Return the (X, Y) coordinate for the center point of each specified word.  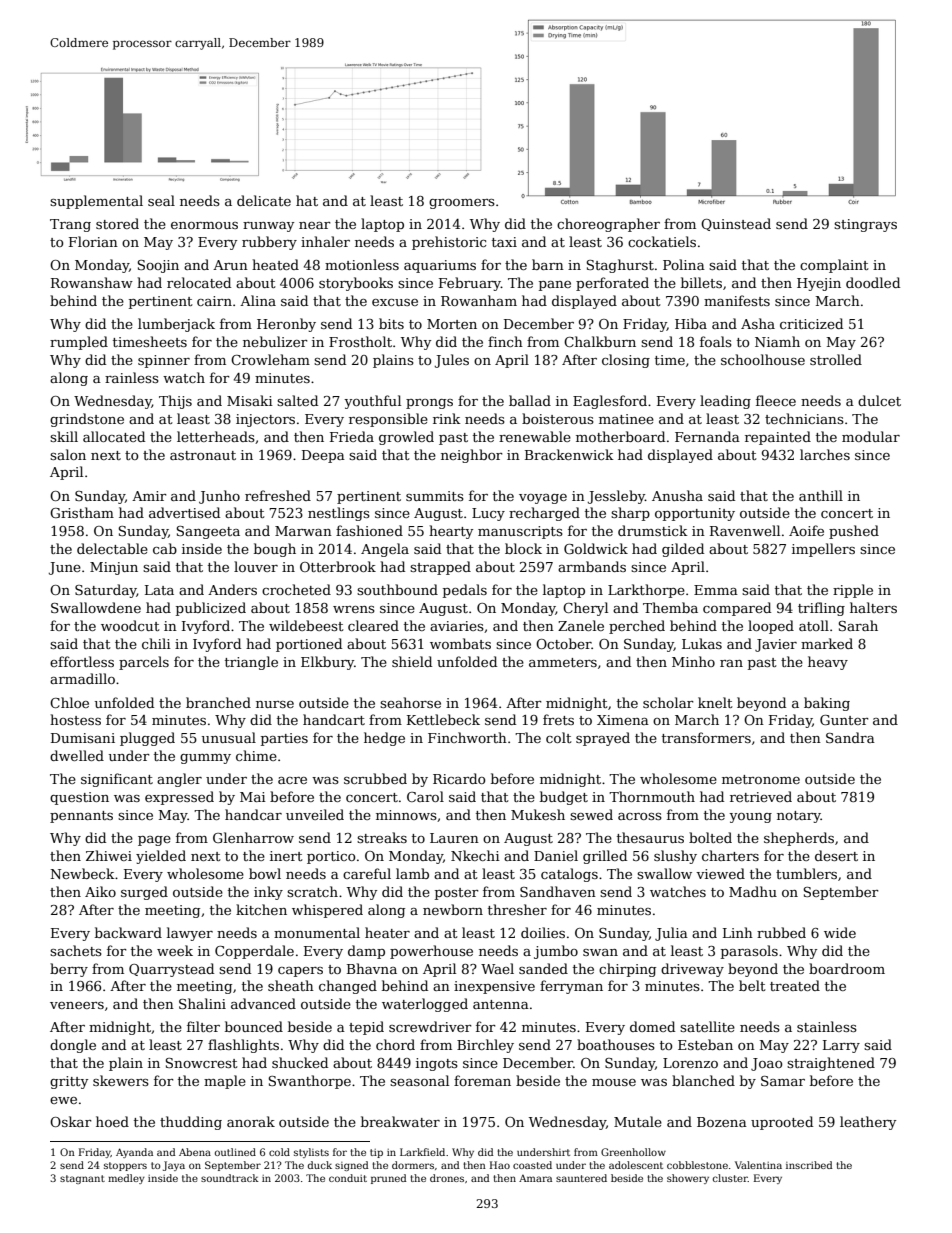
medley (126, 1179)
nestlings (339, 514)
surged (144, 893)
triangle (251, 663)
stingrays (865, 225)
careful (367, 873)
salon (68, 454)
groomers (462, 204)
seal (161, 200)
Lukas (702, 643)
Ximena (623, 720)
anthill (821, 495)
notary (799, 817)
